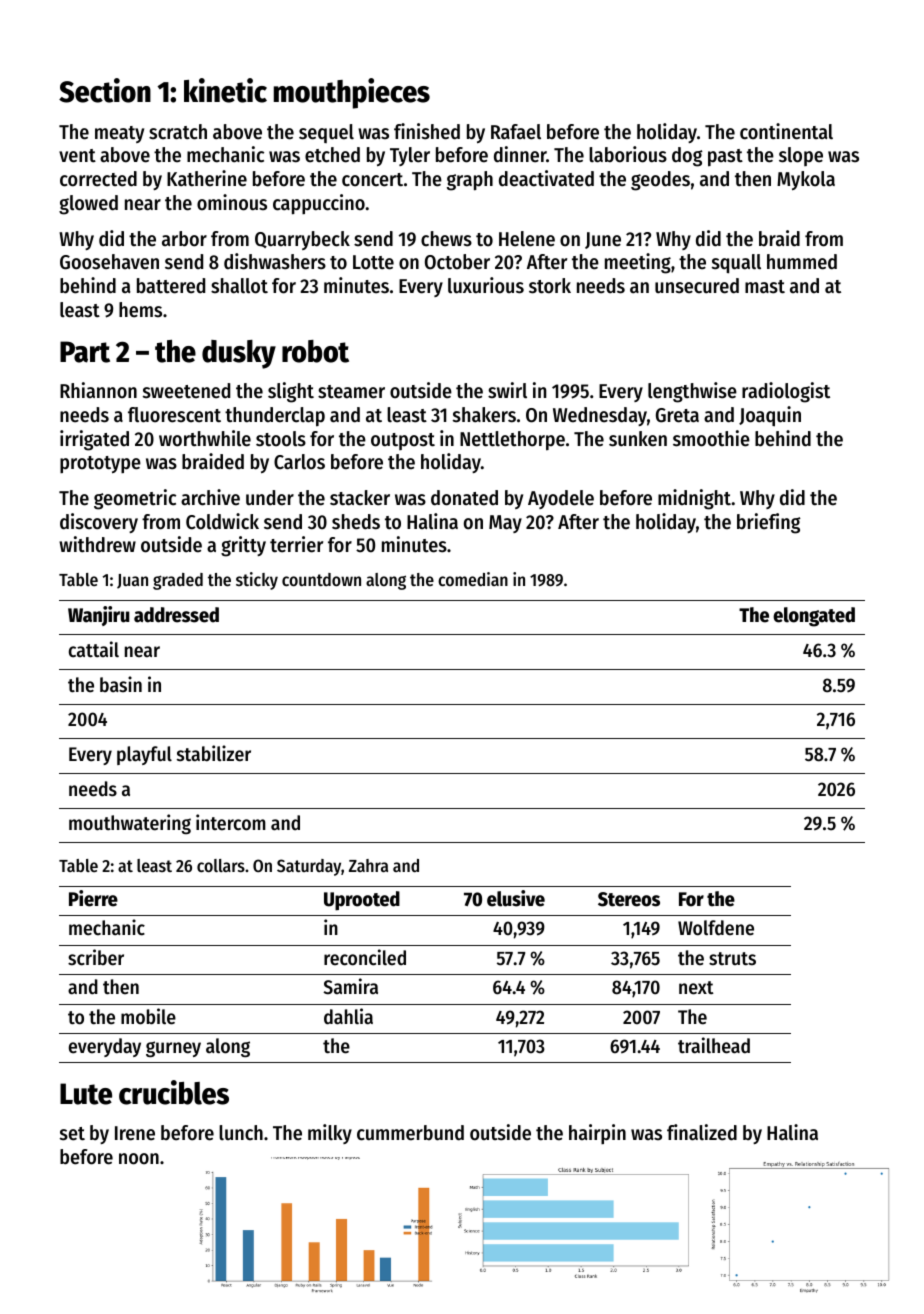 This document has width=924, height=1314. What do you see at coordinates (93, 898) in the document?
I see `Pierre` at bounding box center [93, 898].
